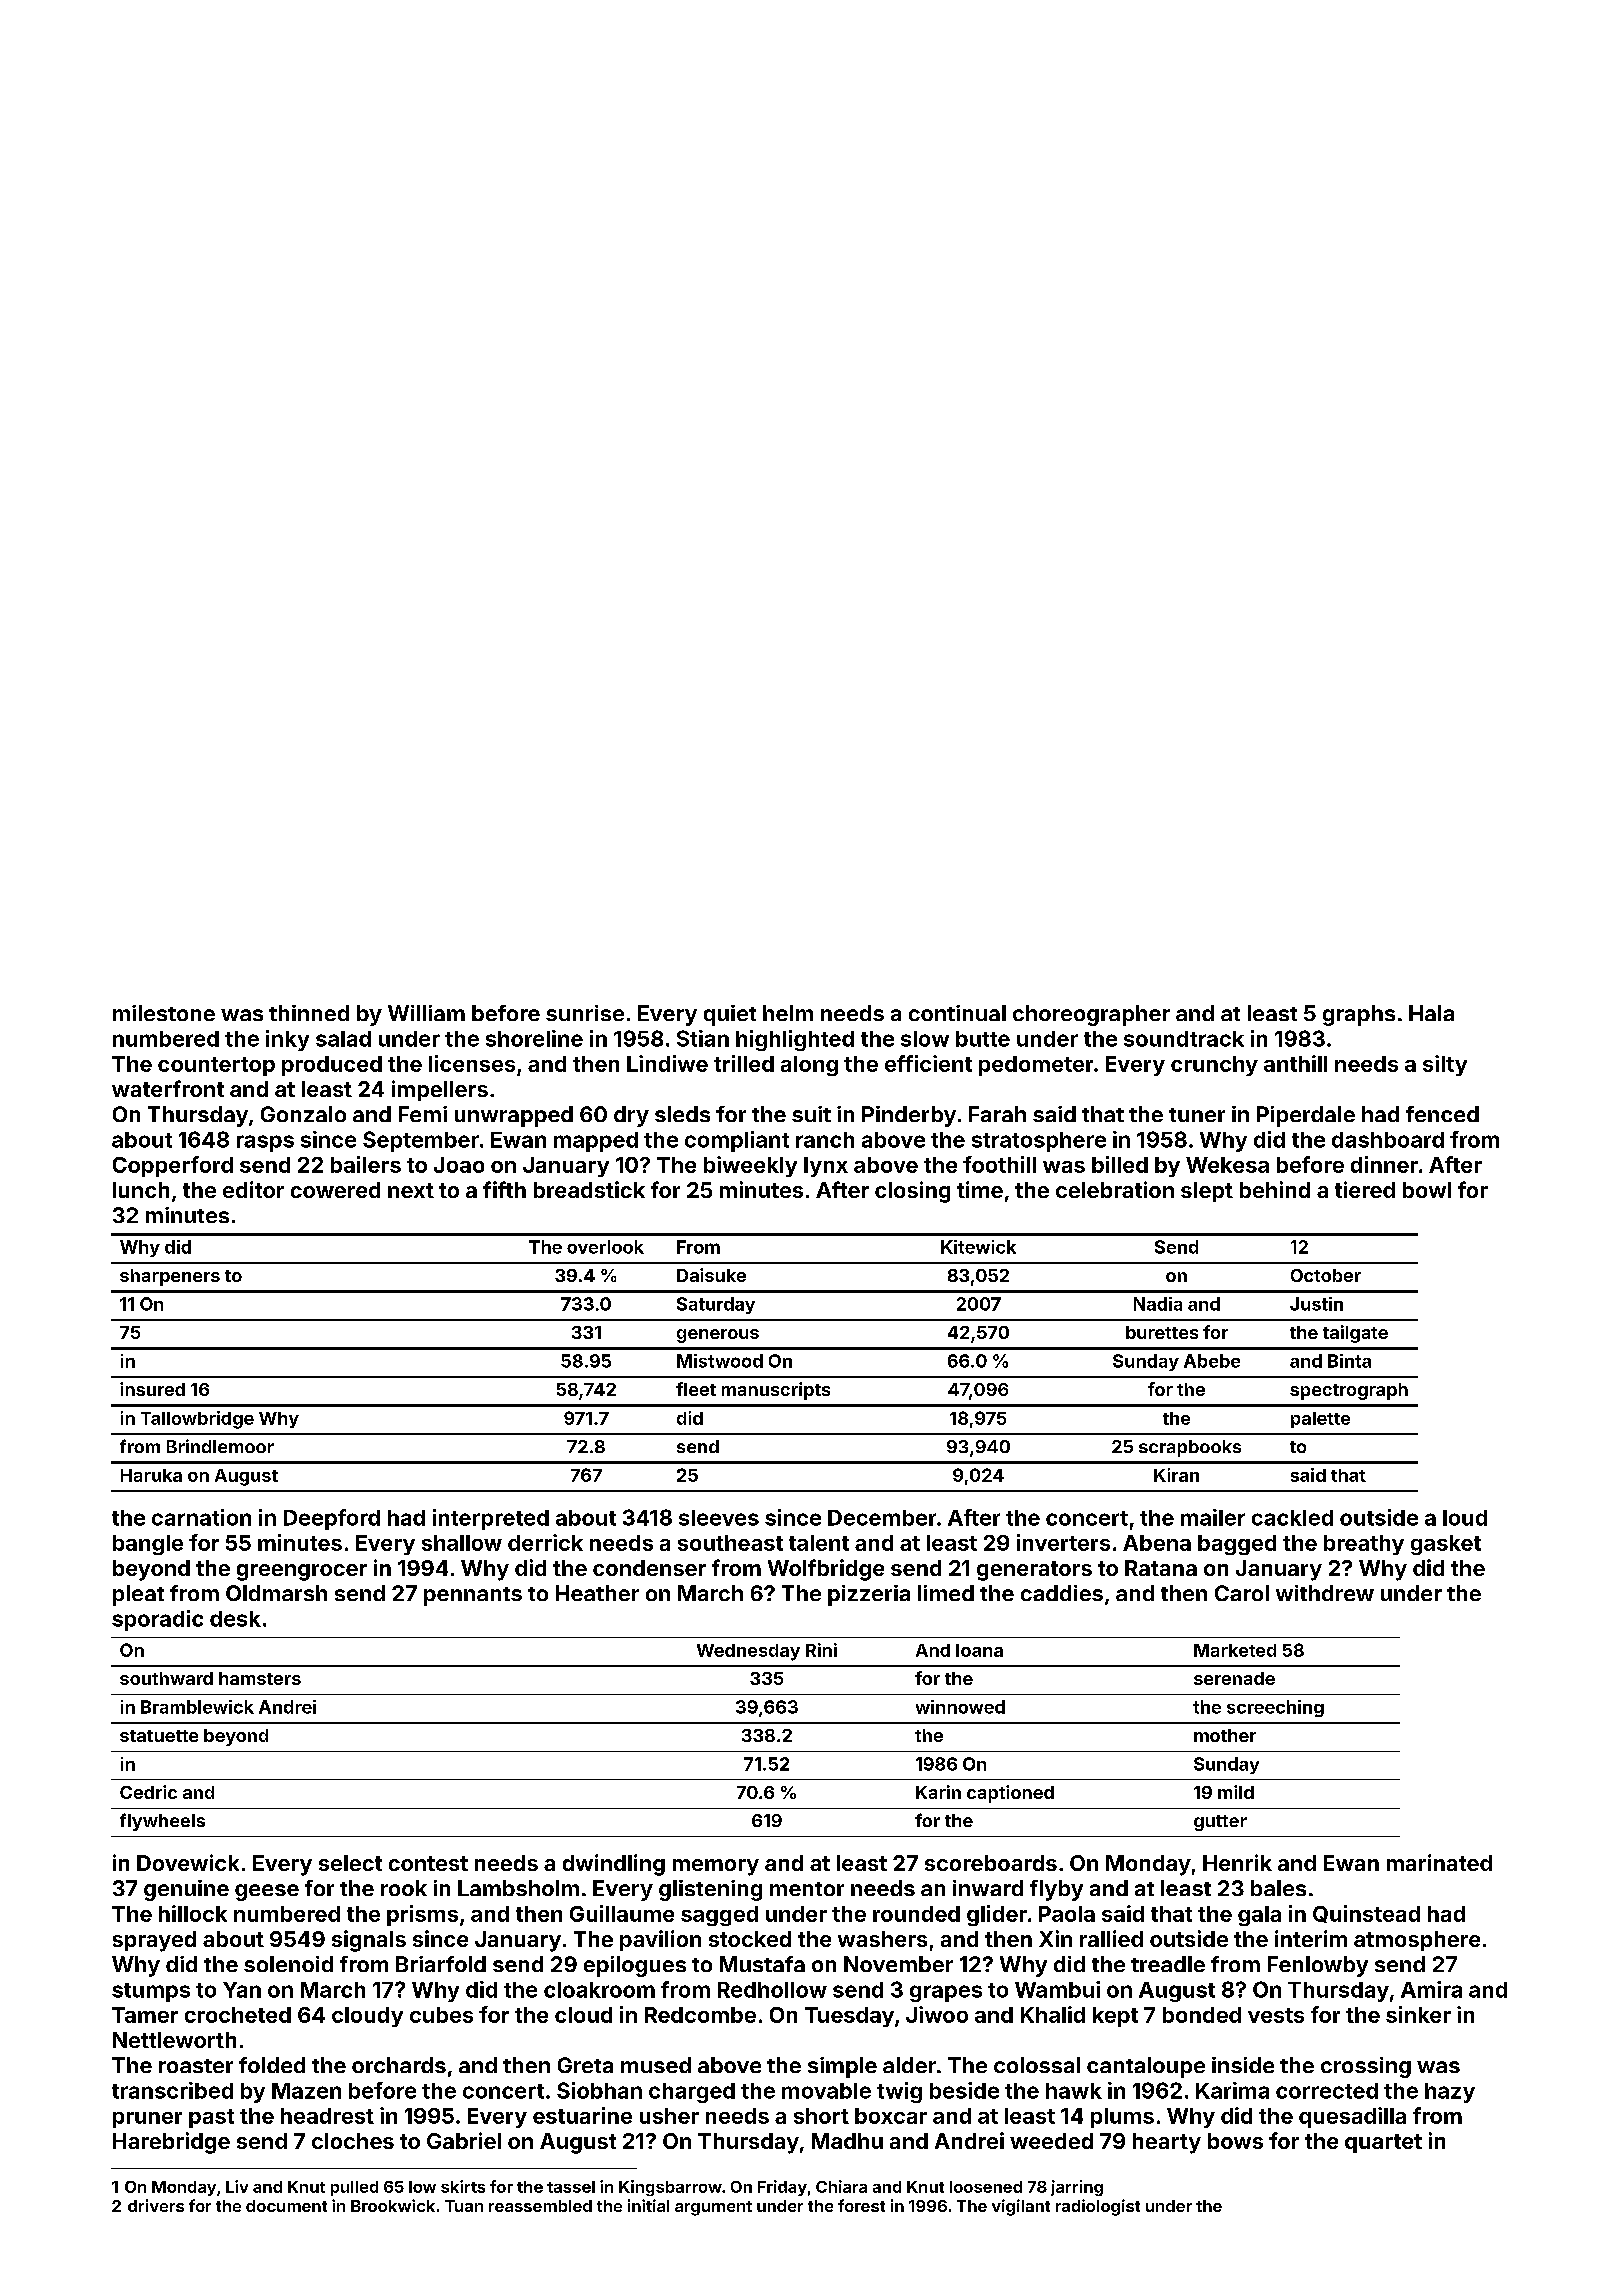  I want to click on Wednesday, so click(748, 1652).
